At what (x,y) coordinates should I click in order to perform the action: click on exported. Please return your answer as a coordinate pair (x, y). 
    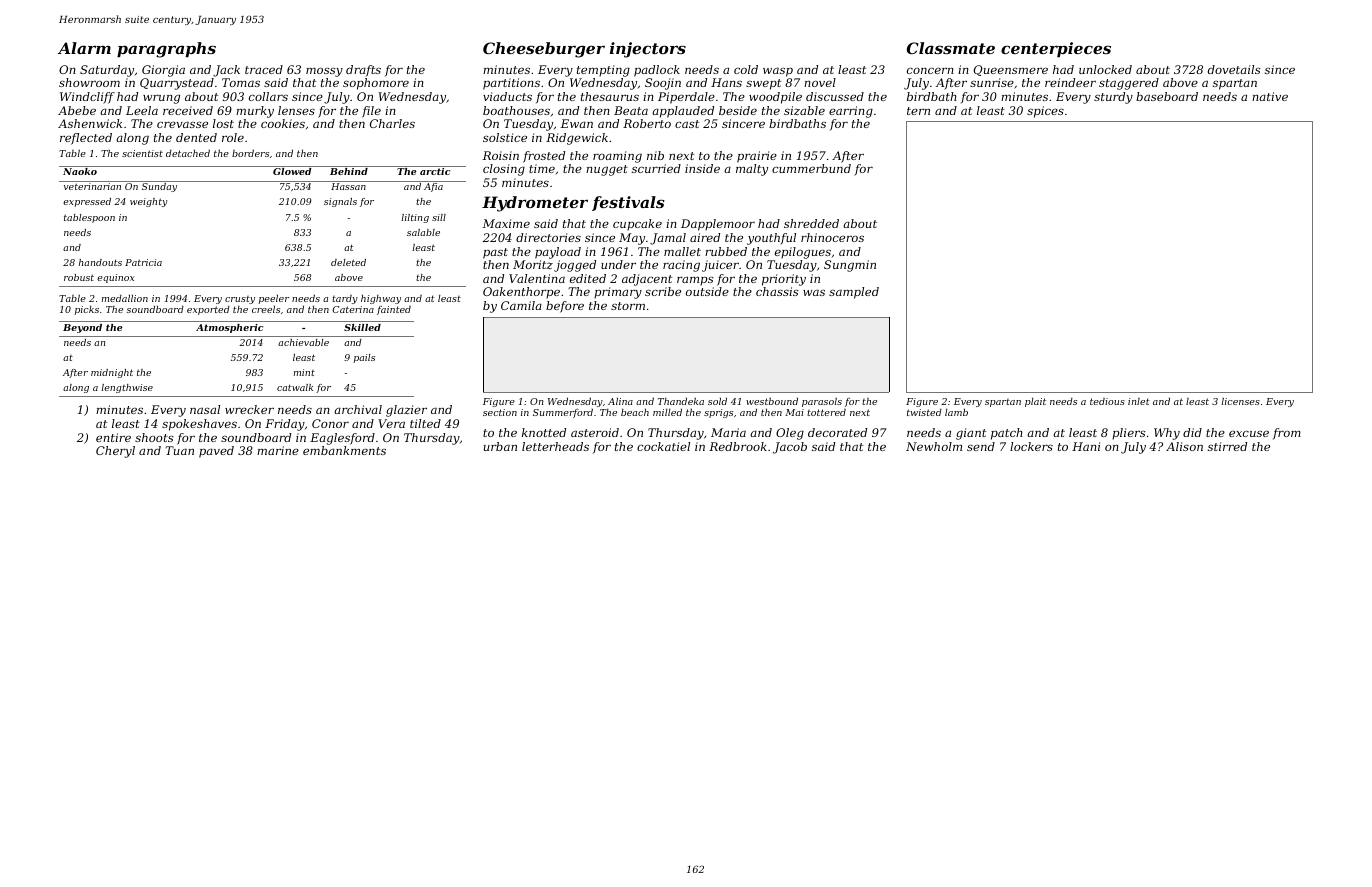
    Looking at the image, I should click on (208, 310).
